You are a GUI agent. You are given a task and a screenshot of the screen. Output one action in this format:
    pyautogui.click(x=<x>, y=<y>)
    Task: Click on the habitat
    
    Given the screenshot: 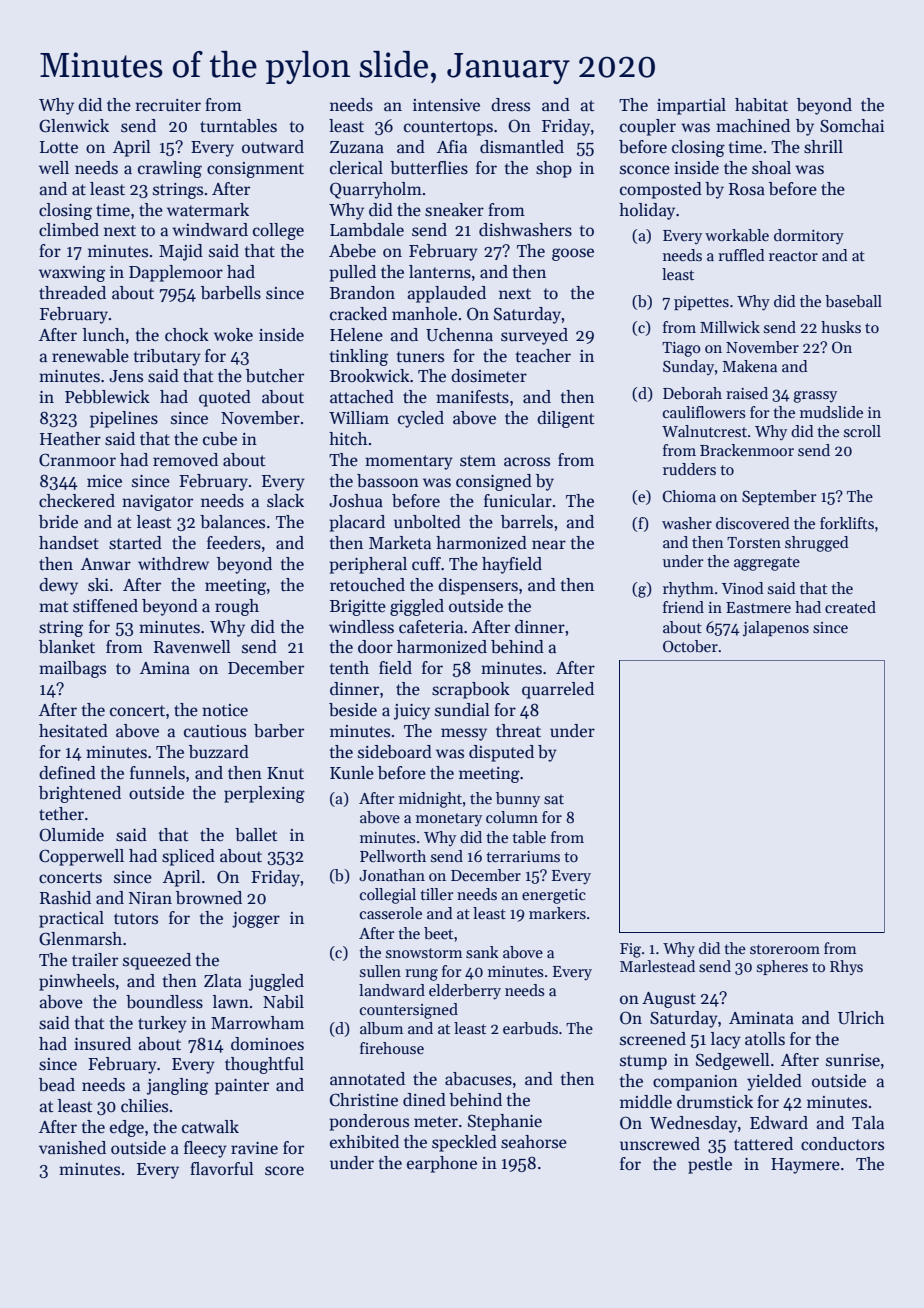 What is the action you would take?
    pyautogui.click(x=761, y=105)
